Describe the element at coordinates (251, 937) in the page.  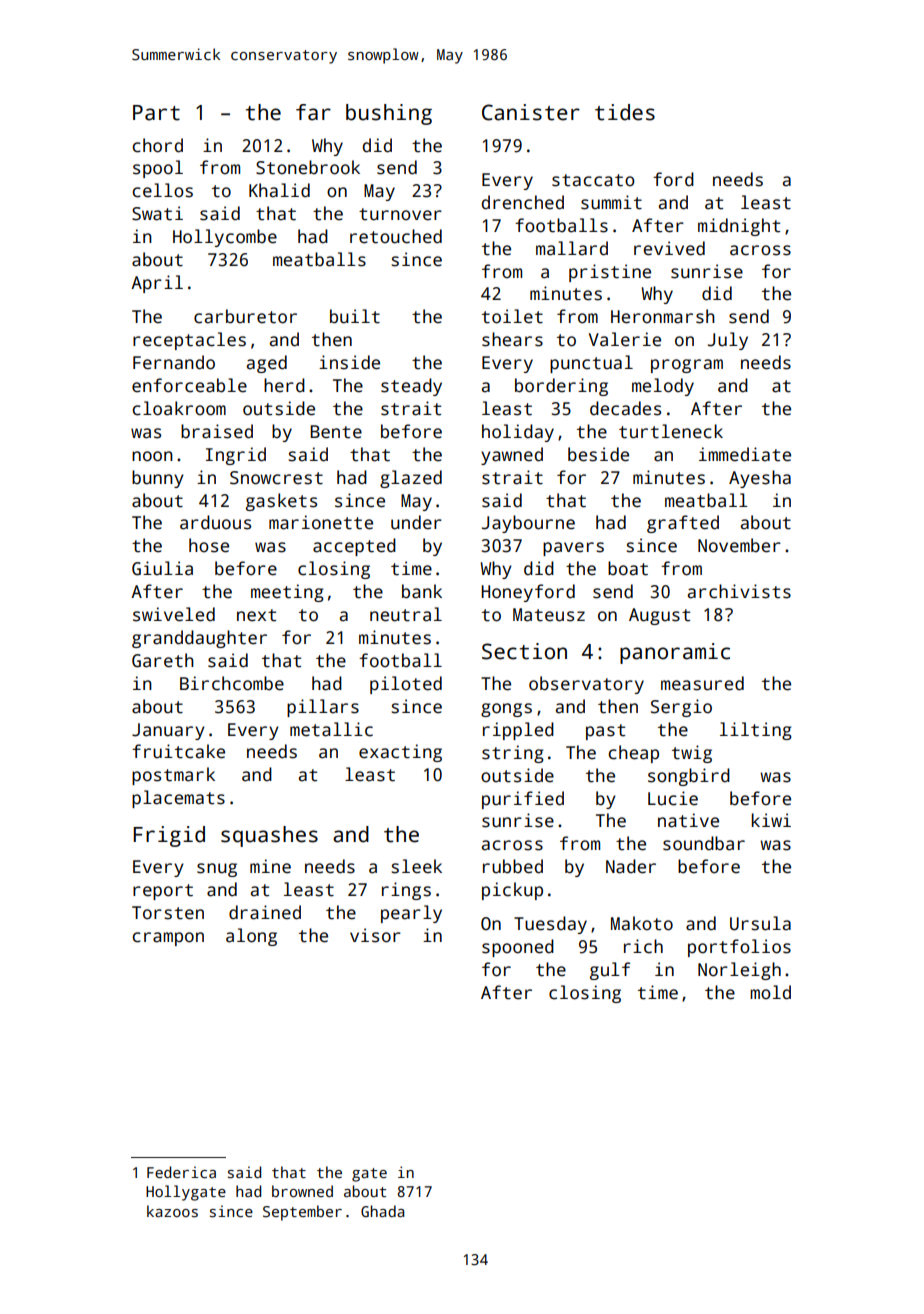
I see `along` at that location.
